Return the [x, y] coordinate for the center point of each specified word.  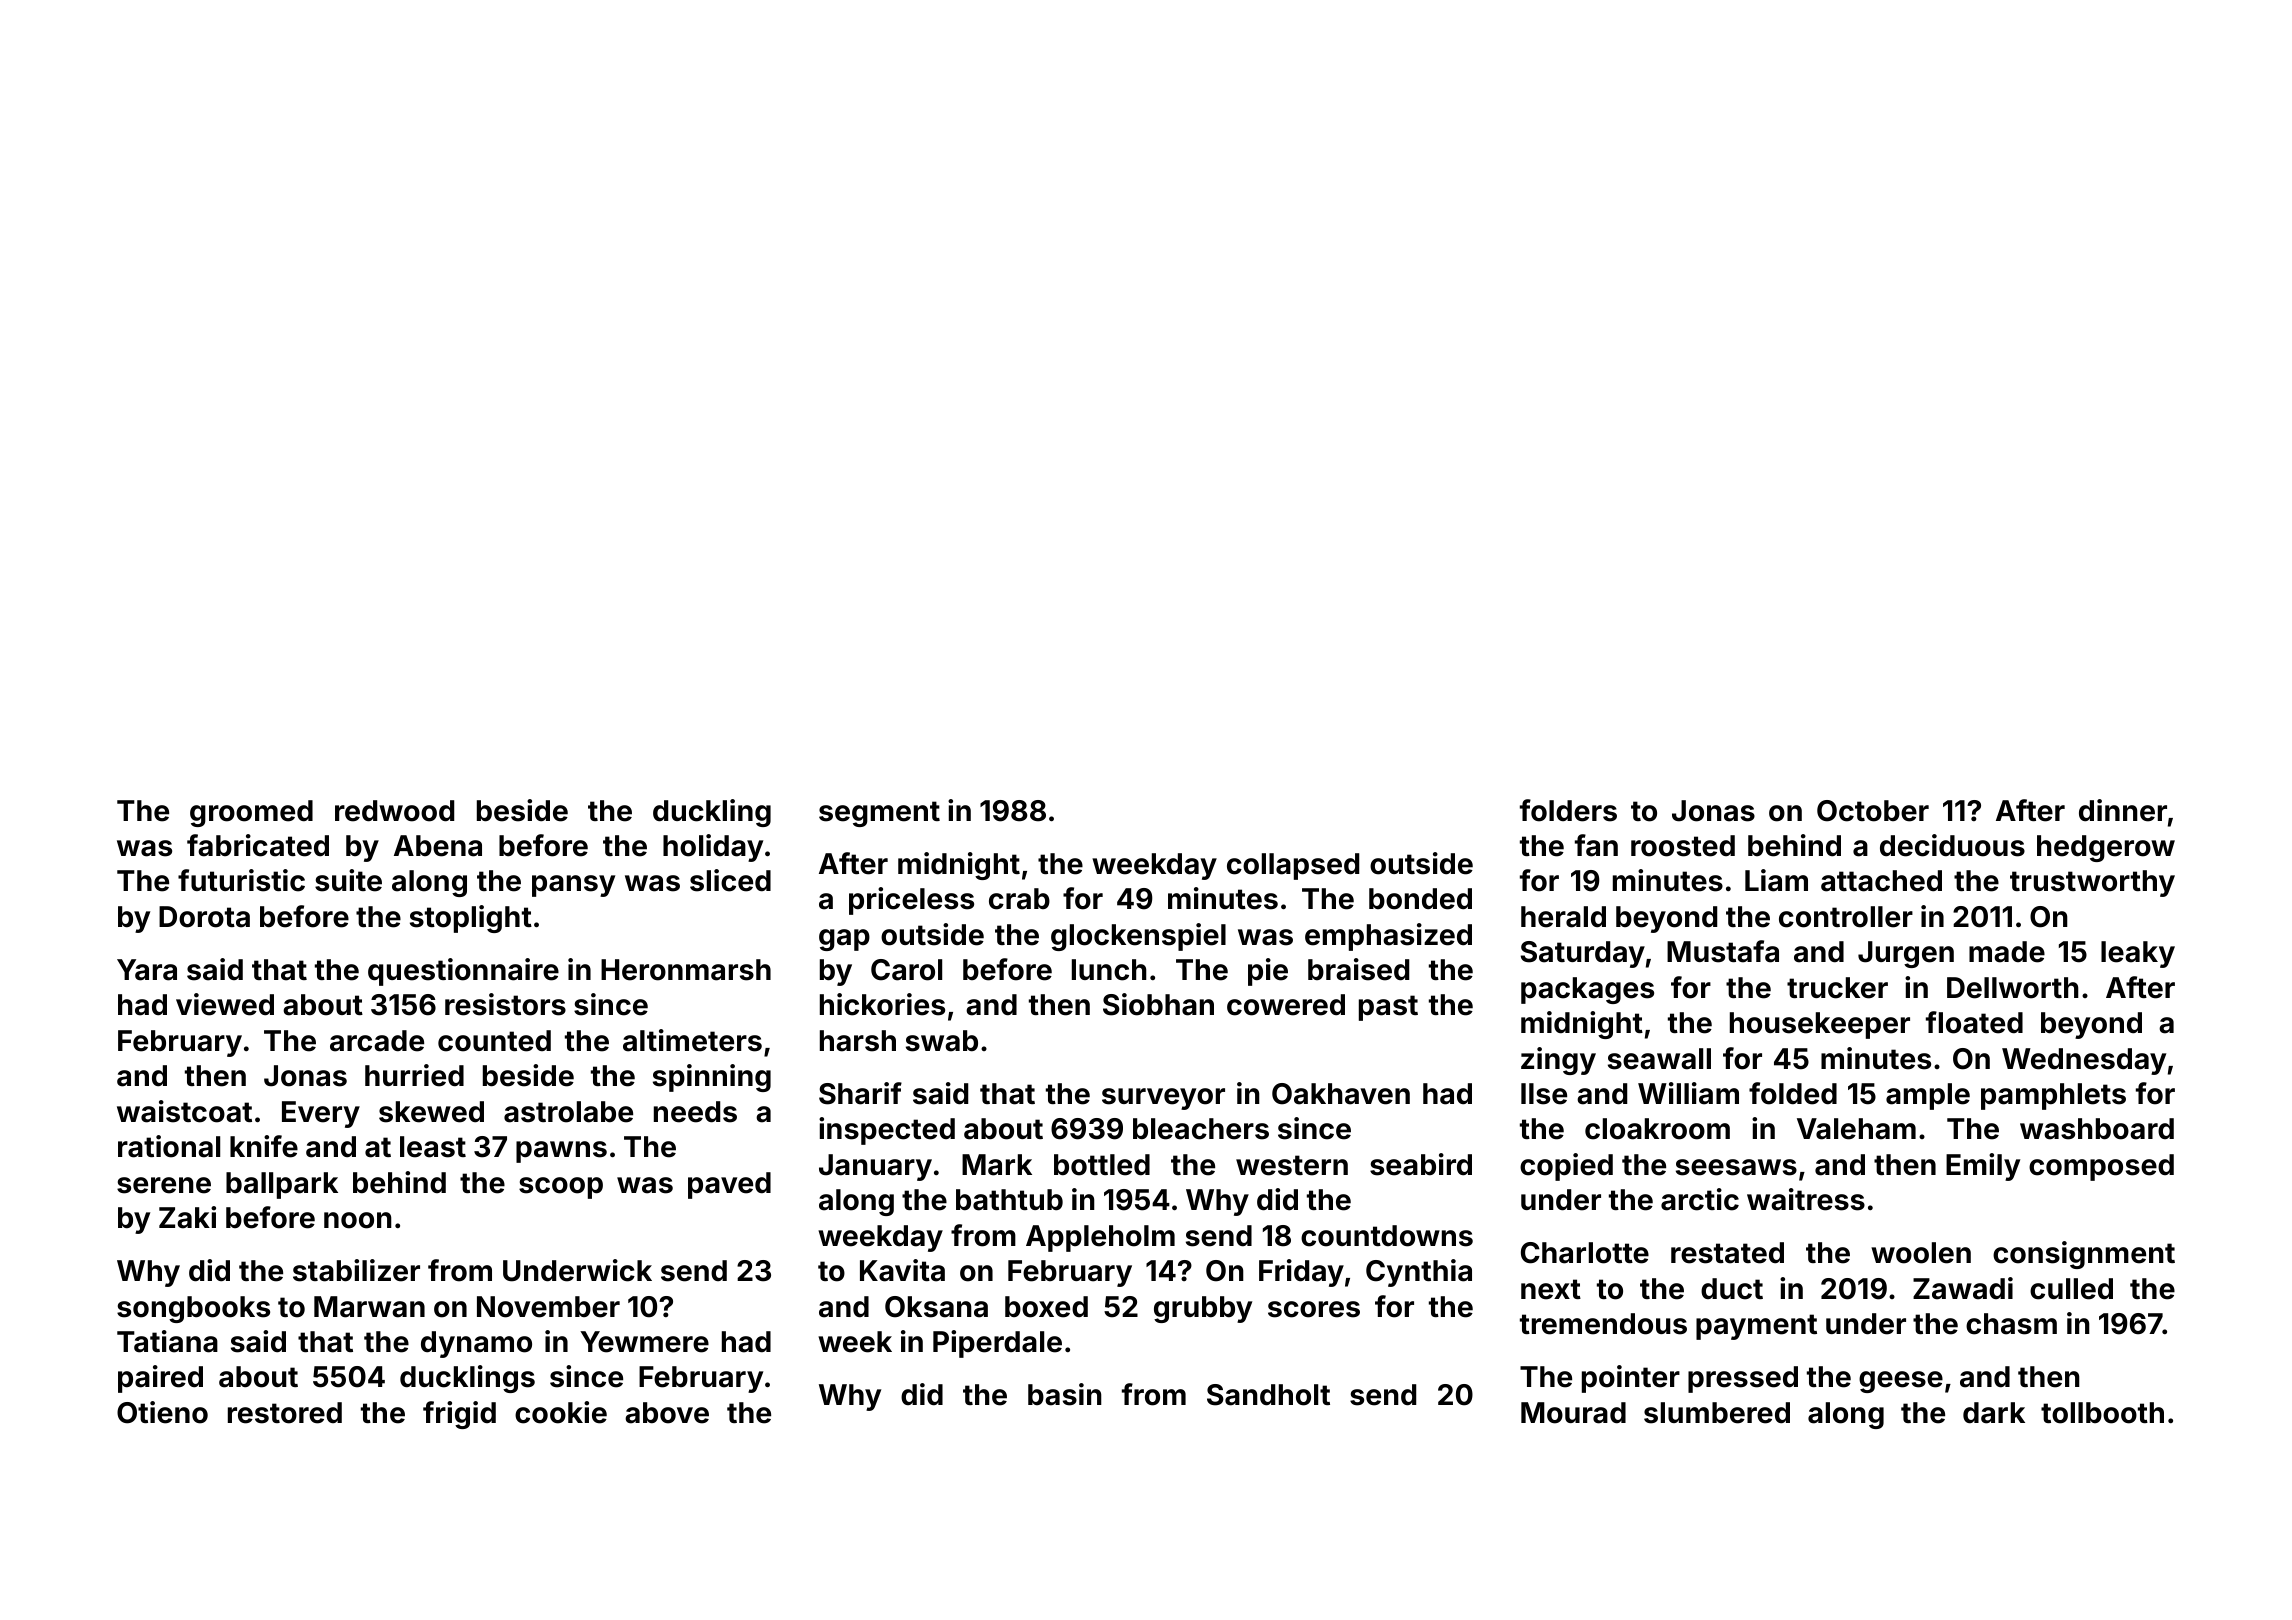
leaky [2138, 954]
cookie [561, 1412]
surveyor [1163, 1099]
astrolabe [568, 1112]
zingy [1558, 1061]
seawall [1659, 1059]
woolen [1921, 1253]
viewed [225, 1004]
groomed [251, 813]
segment [879, 814]
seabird [1421, 1164]
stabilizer [356, 1270]
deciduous [1952, 845]
